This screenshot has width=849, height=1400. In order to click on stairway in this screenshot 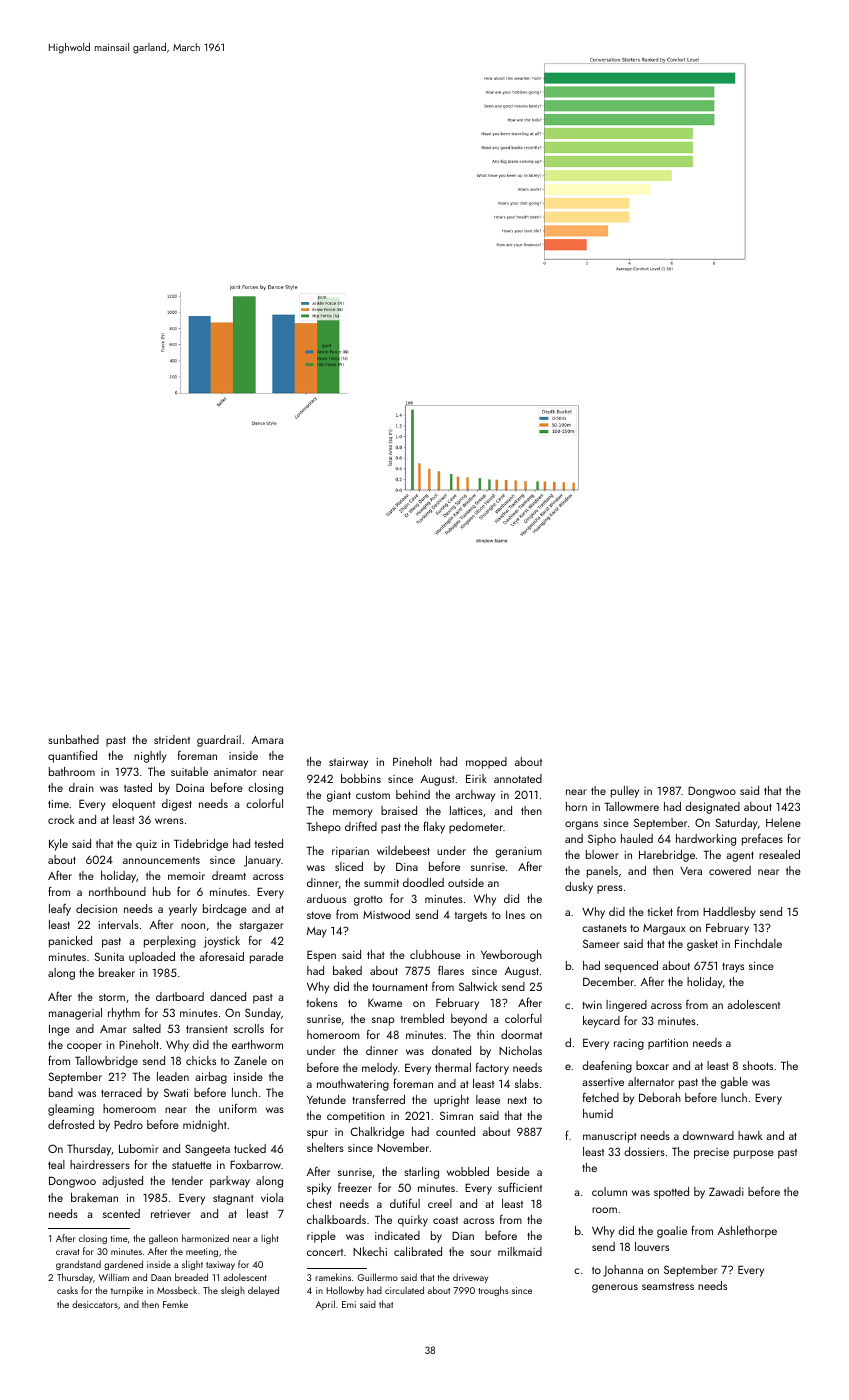, I will do `click(348, 763)`.
